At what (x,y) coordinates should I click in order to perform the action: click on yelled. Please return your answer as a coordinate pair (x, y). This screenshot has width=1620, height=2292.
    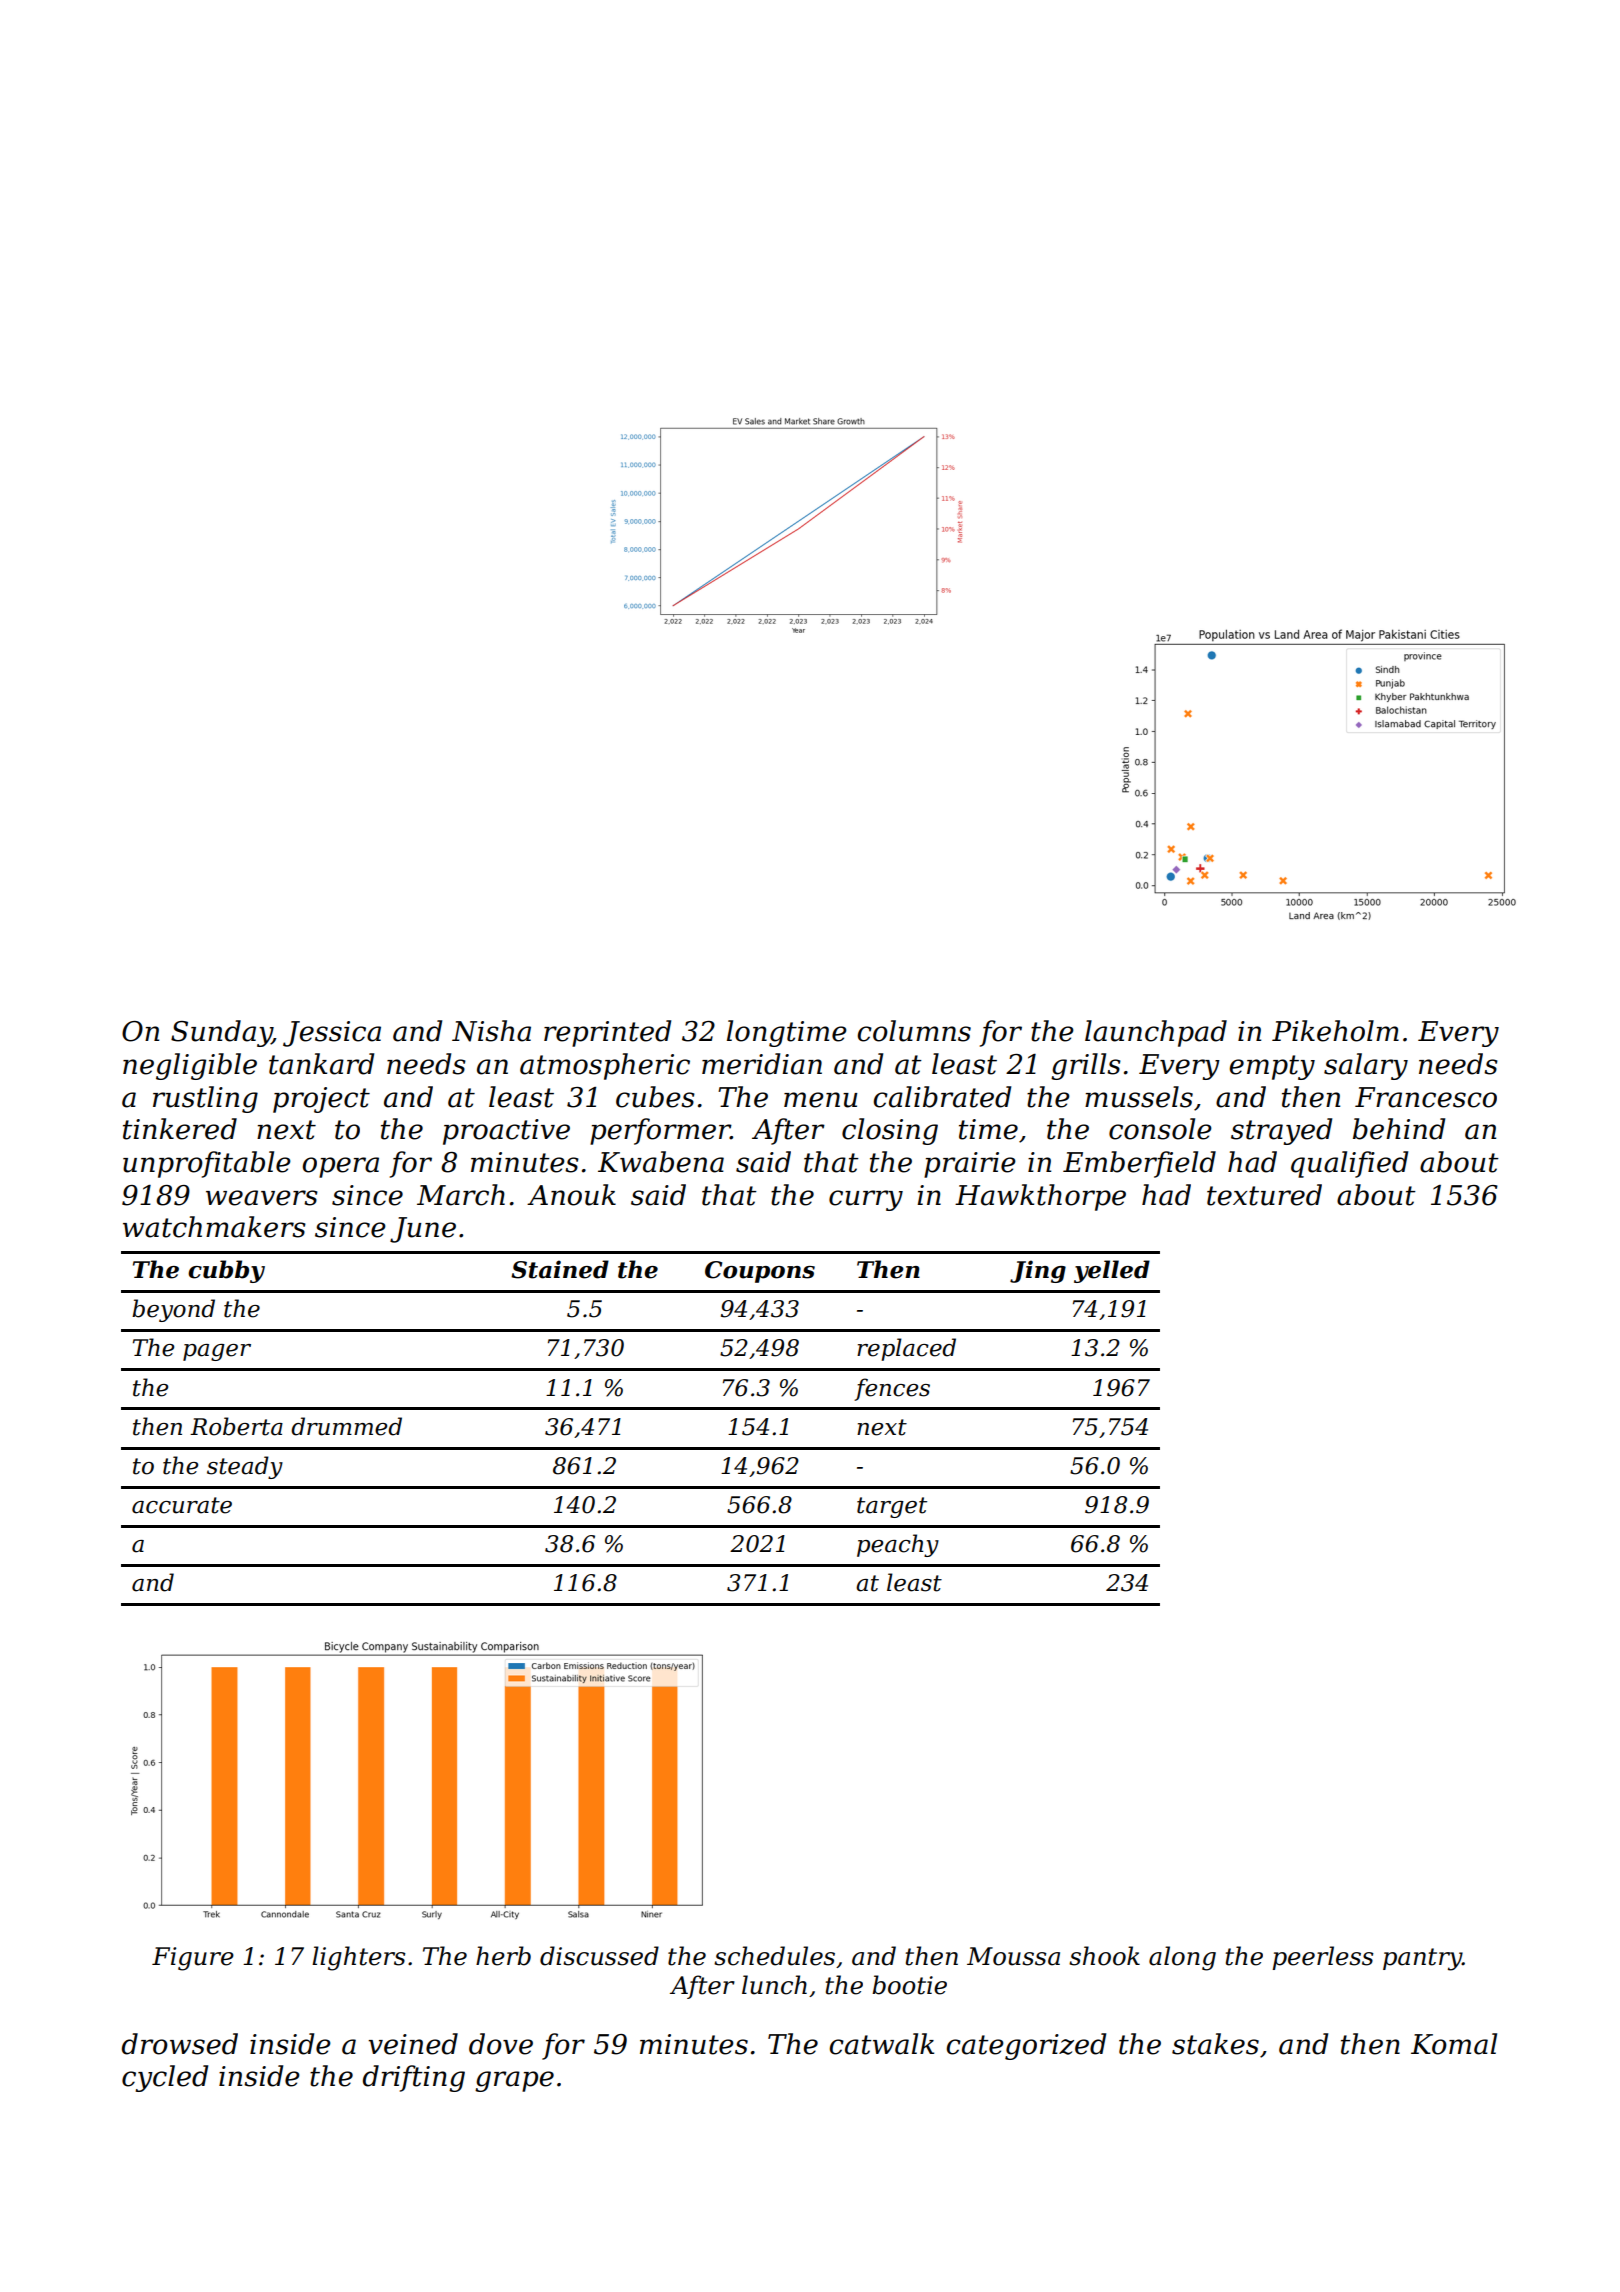
    Looking at the image, I should click on (1112, 1271).
